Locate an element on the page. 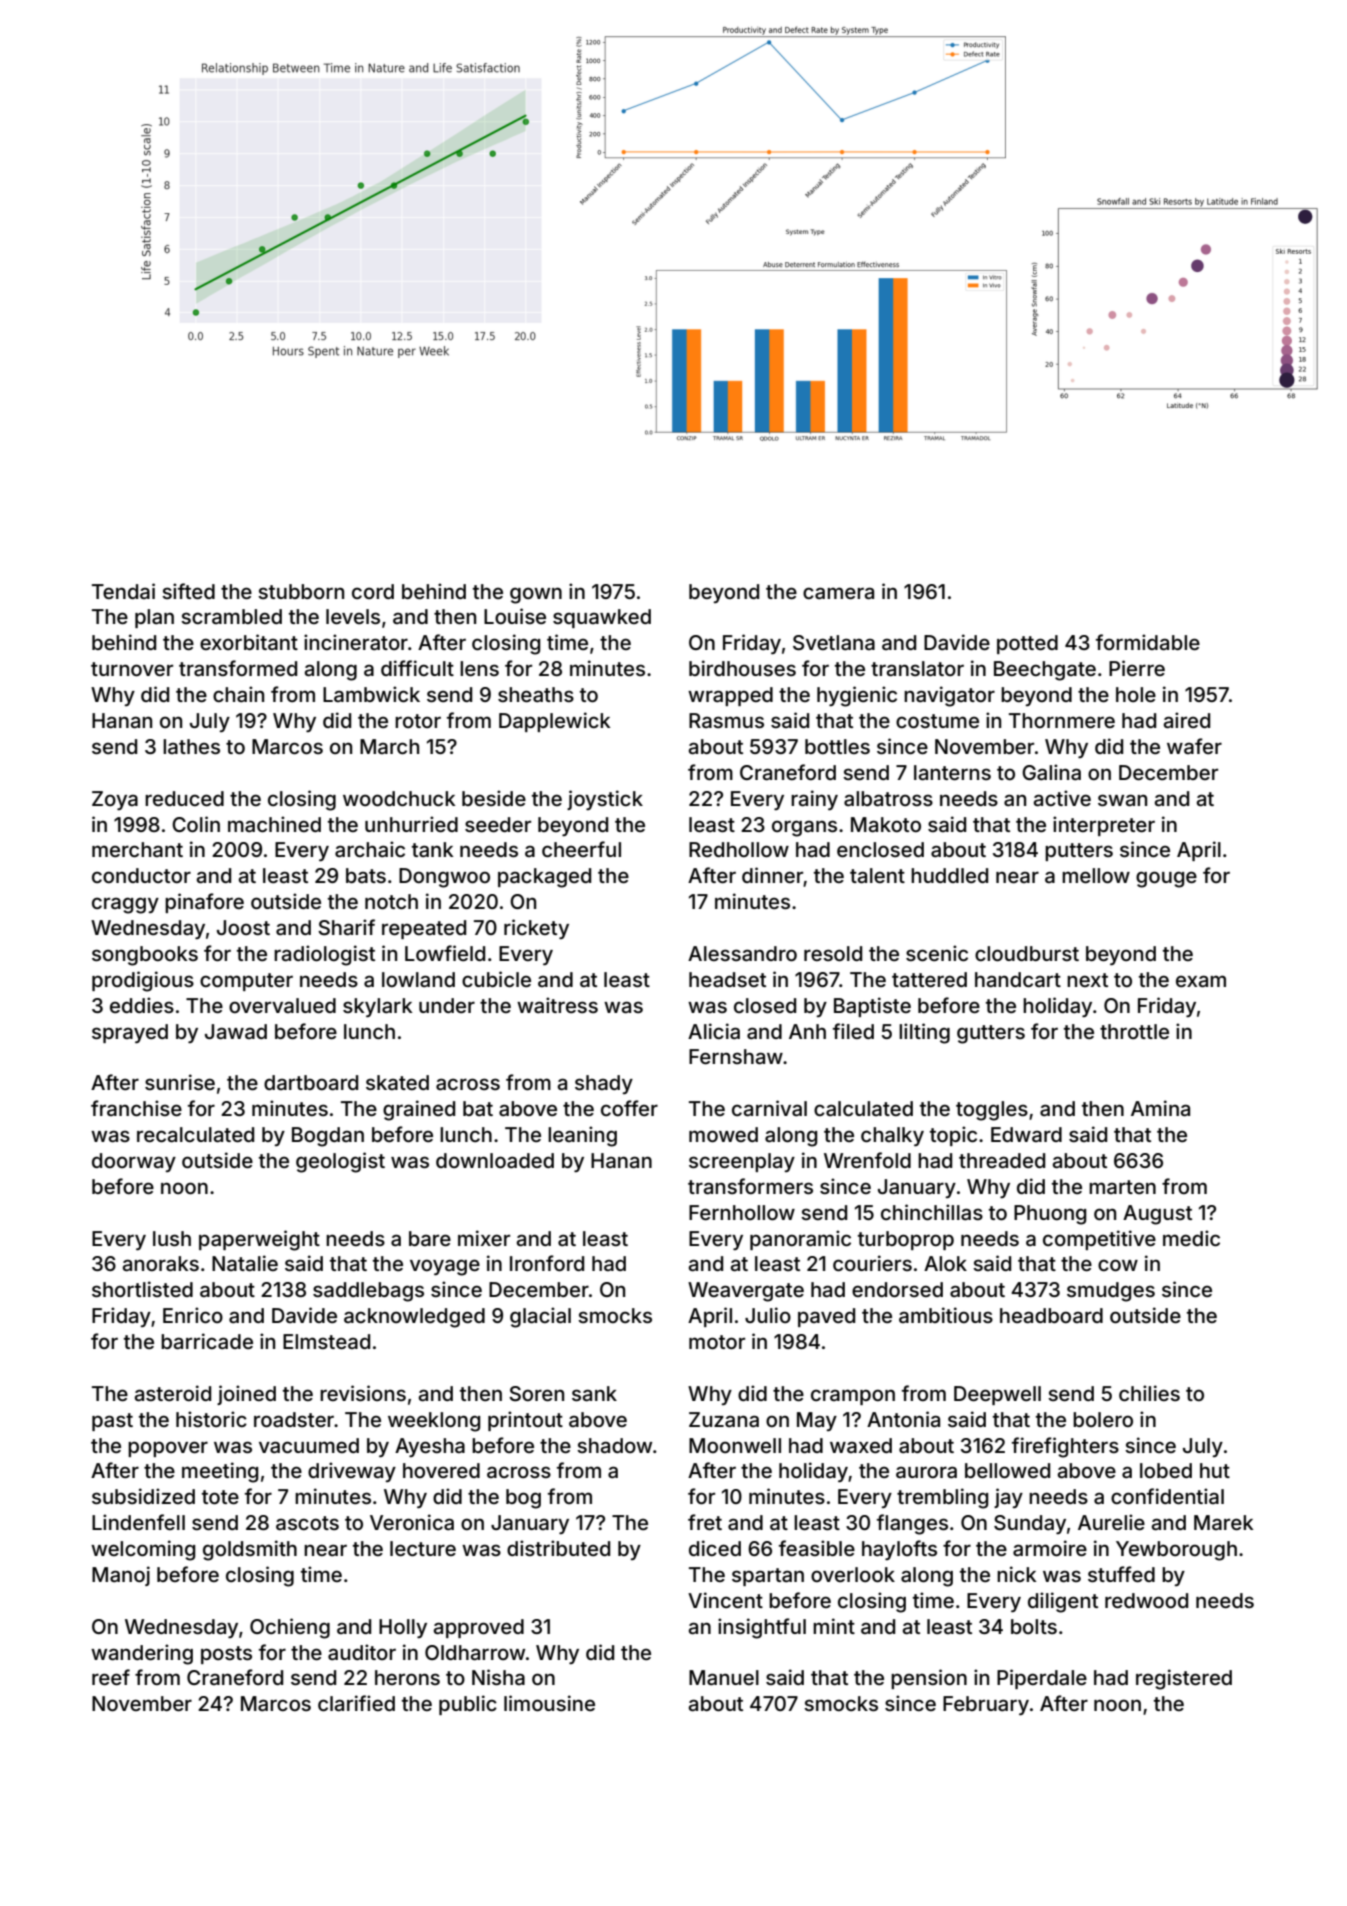 The height and width of the document is (1906, 1347). geologist is located at coordinates (340, 1162).
